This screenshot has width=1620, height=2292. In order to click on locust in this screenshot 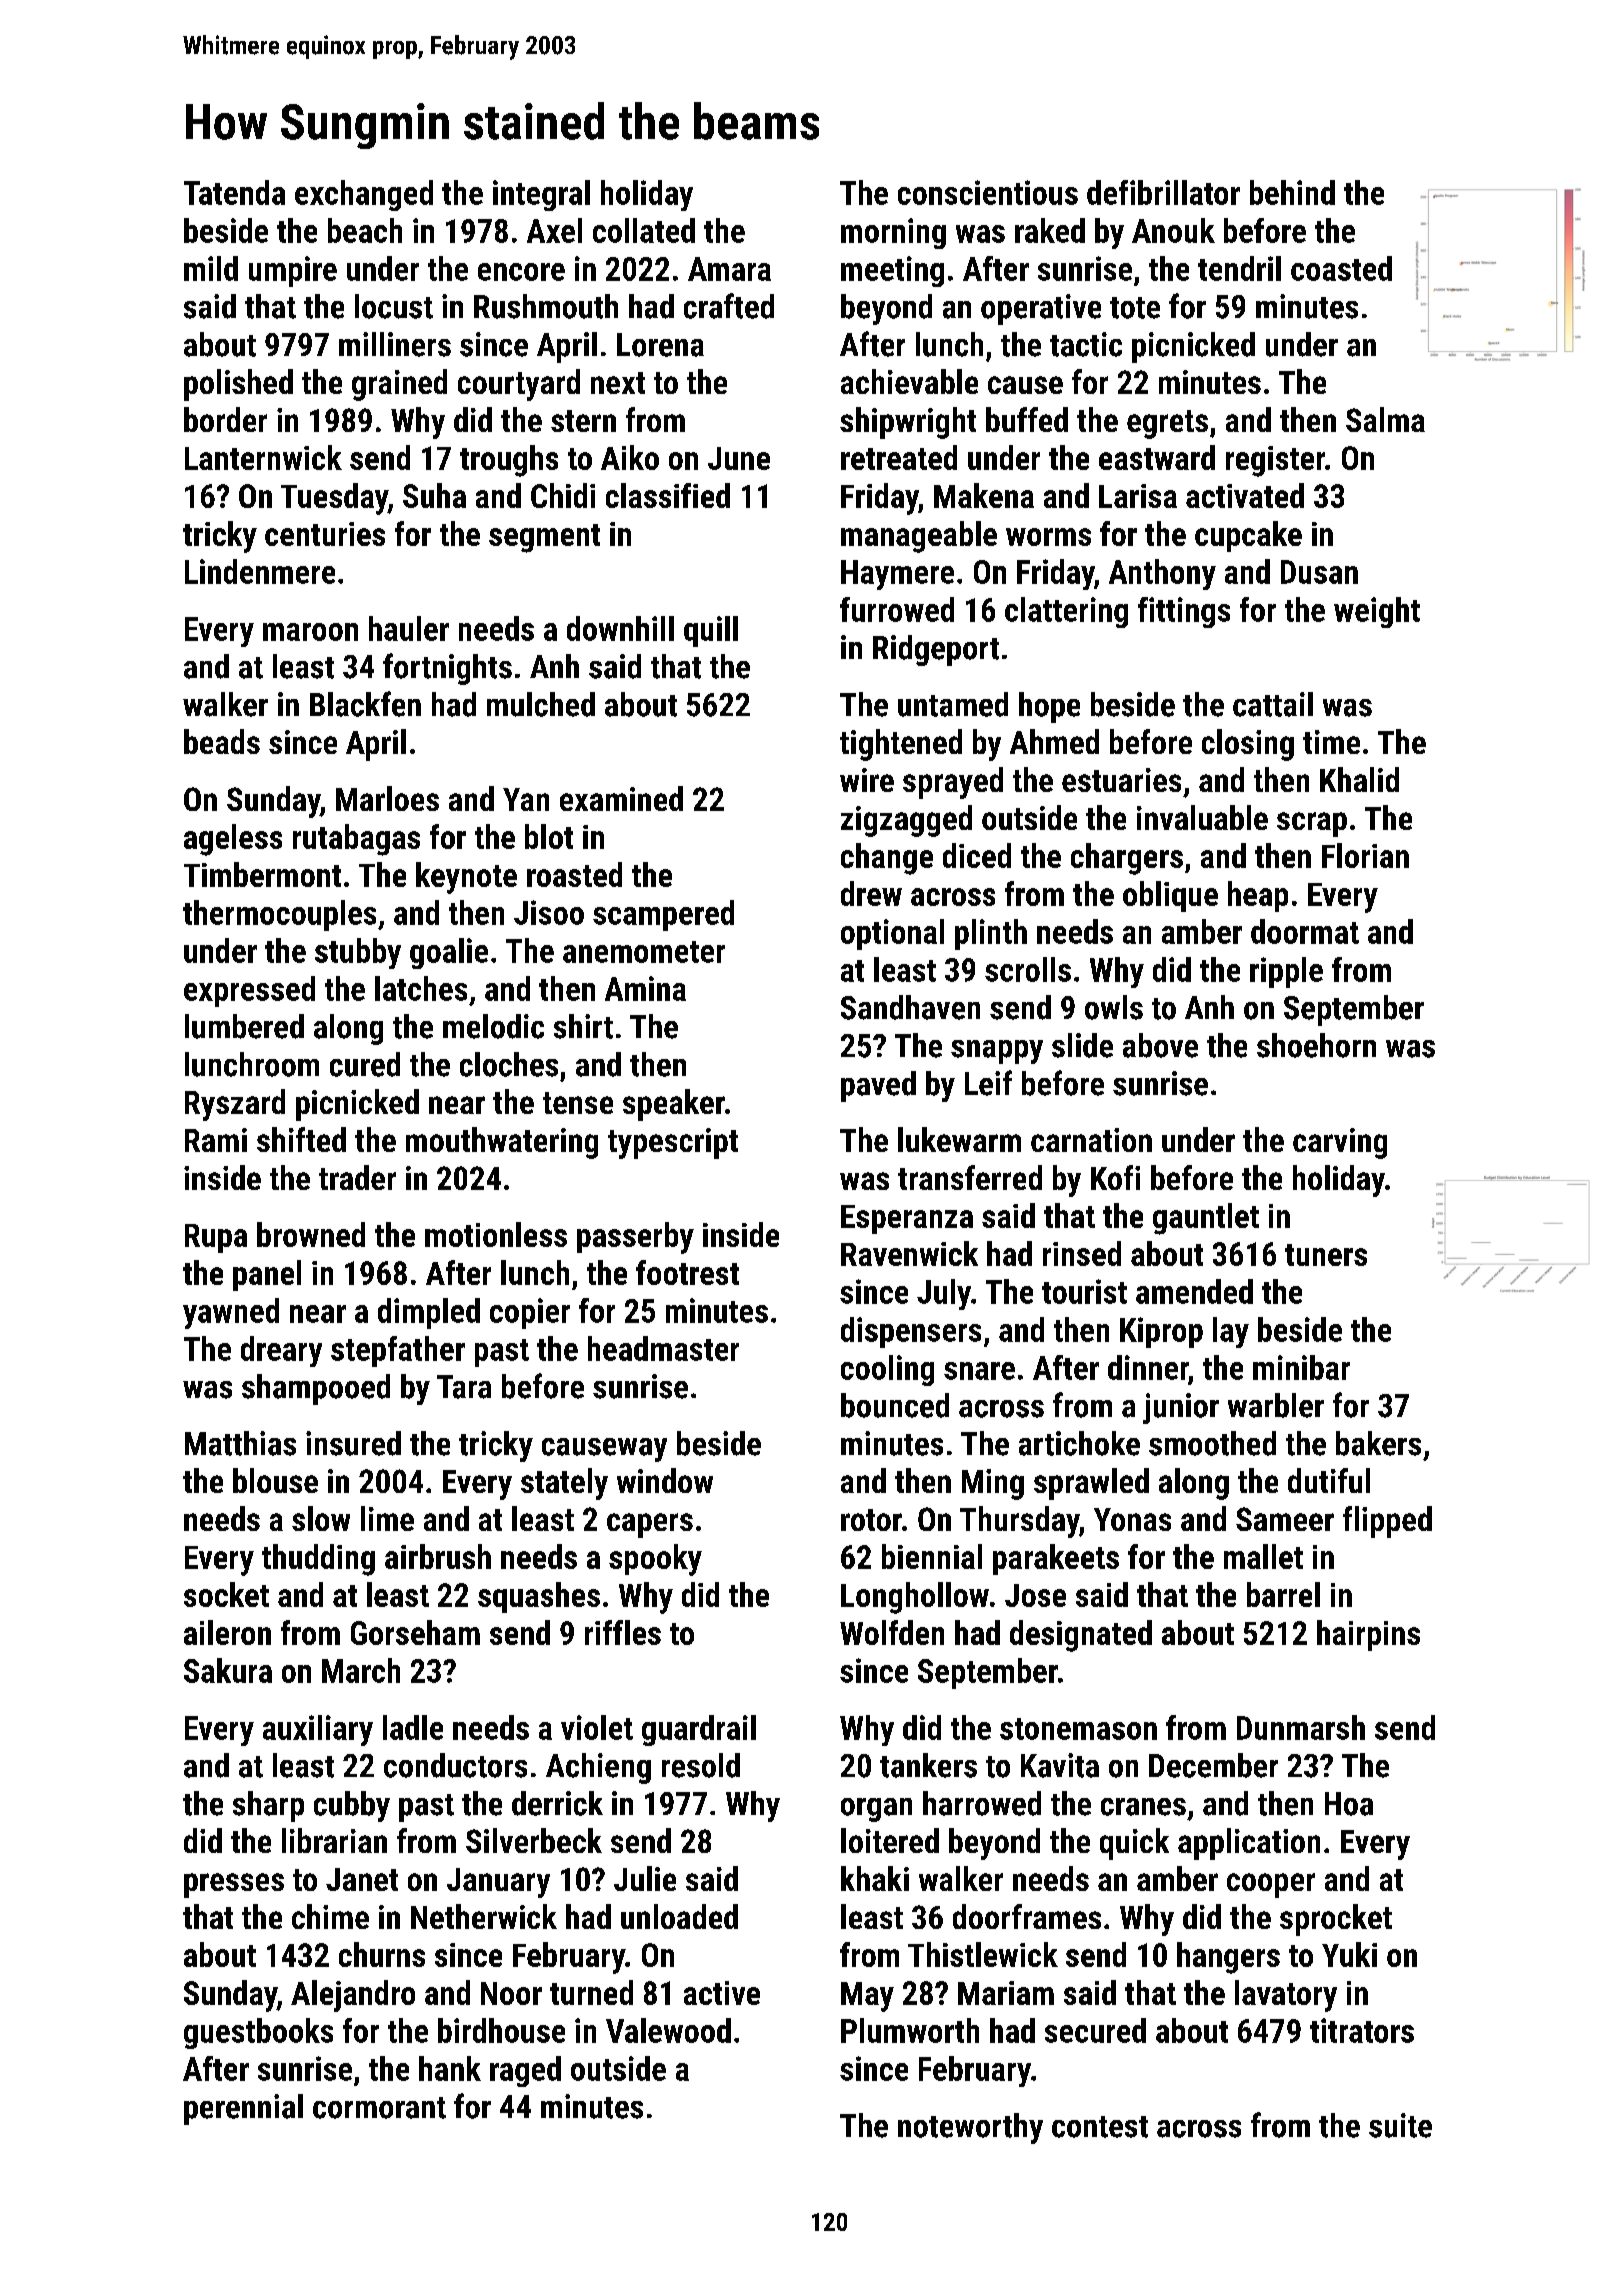, I will do `click(394, 306)`.
